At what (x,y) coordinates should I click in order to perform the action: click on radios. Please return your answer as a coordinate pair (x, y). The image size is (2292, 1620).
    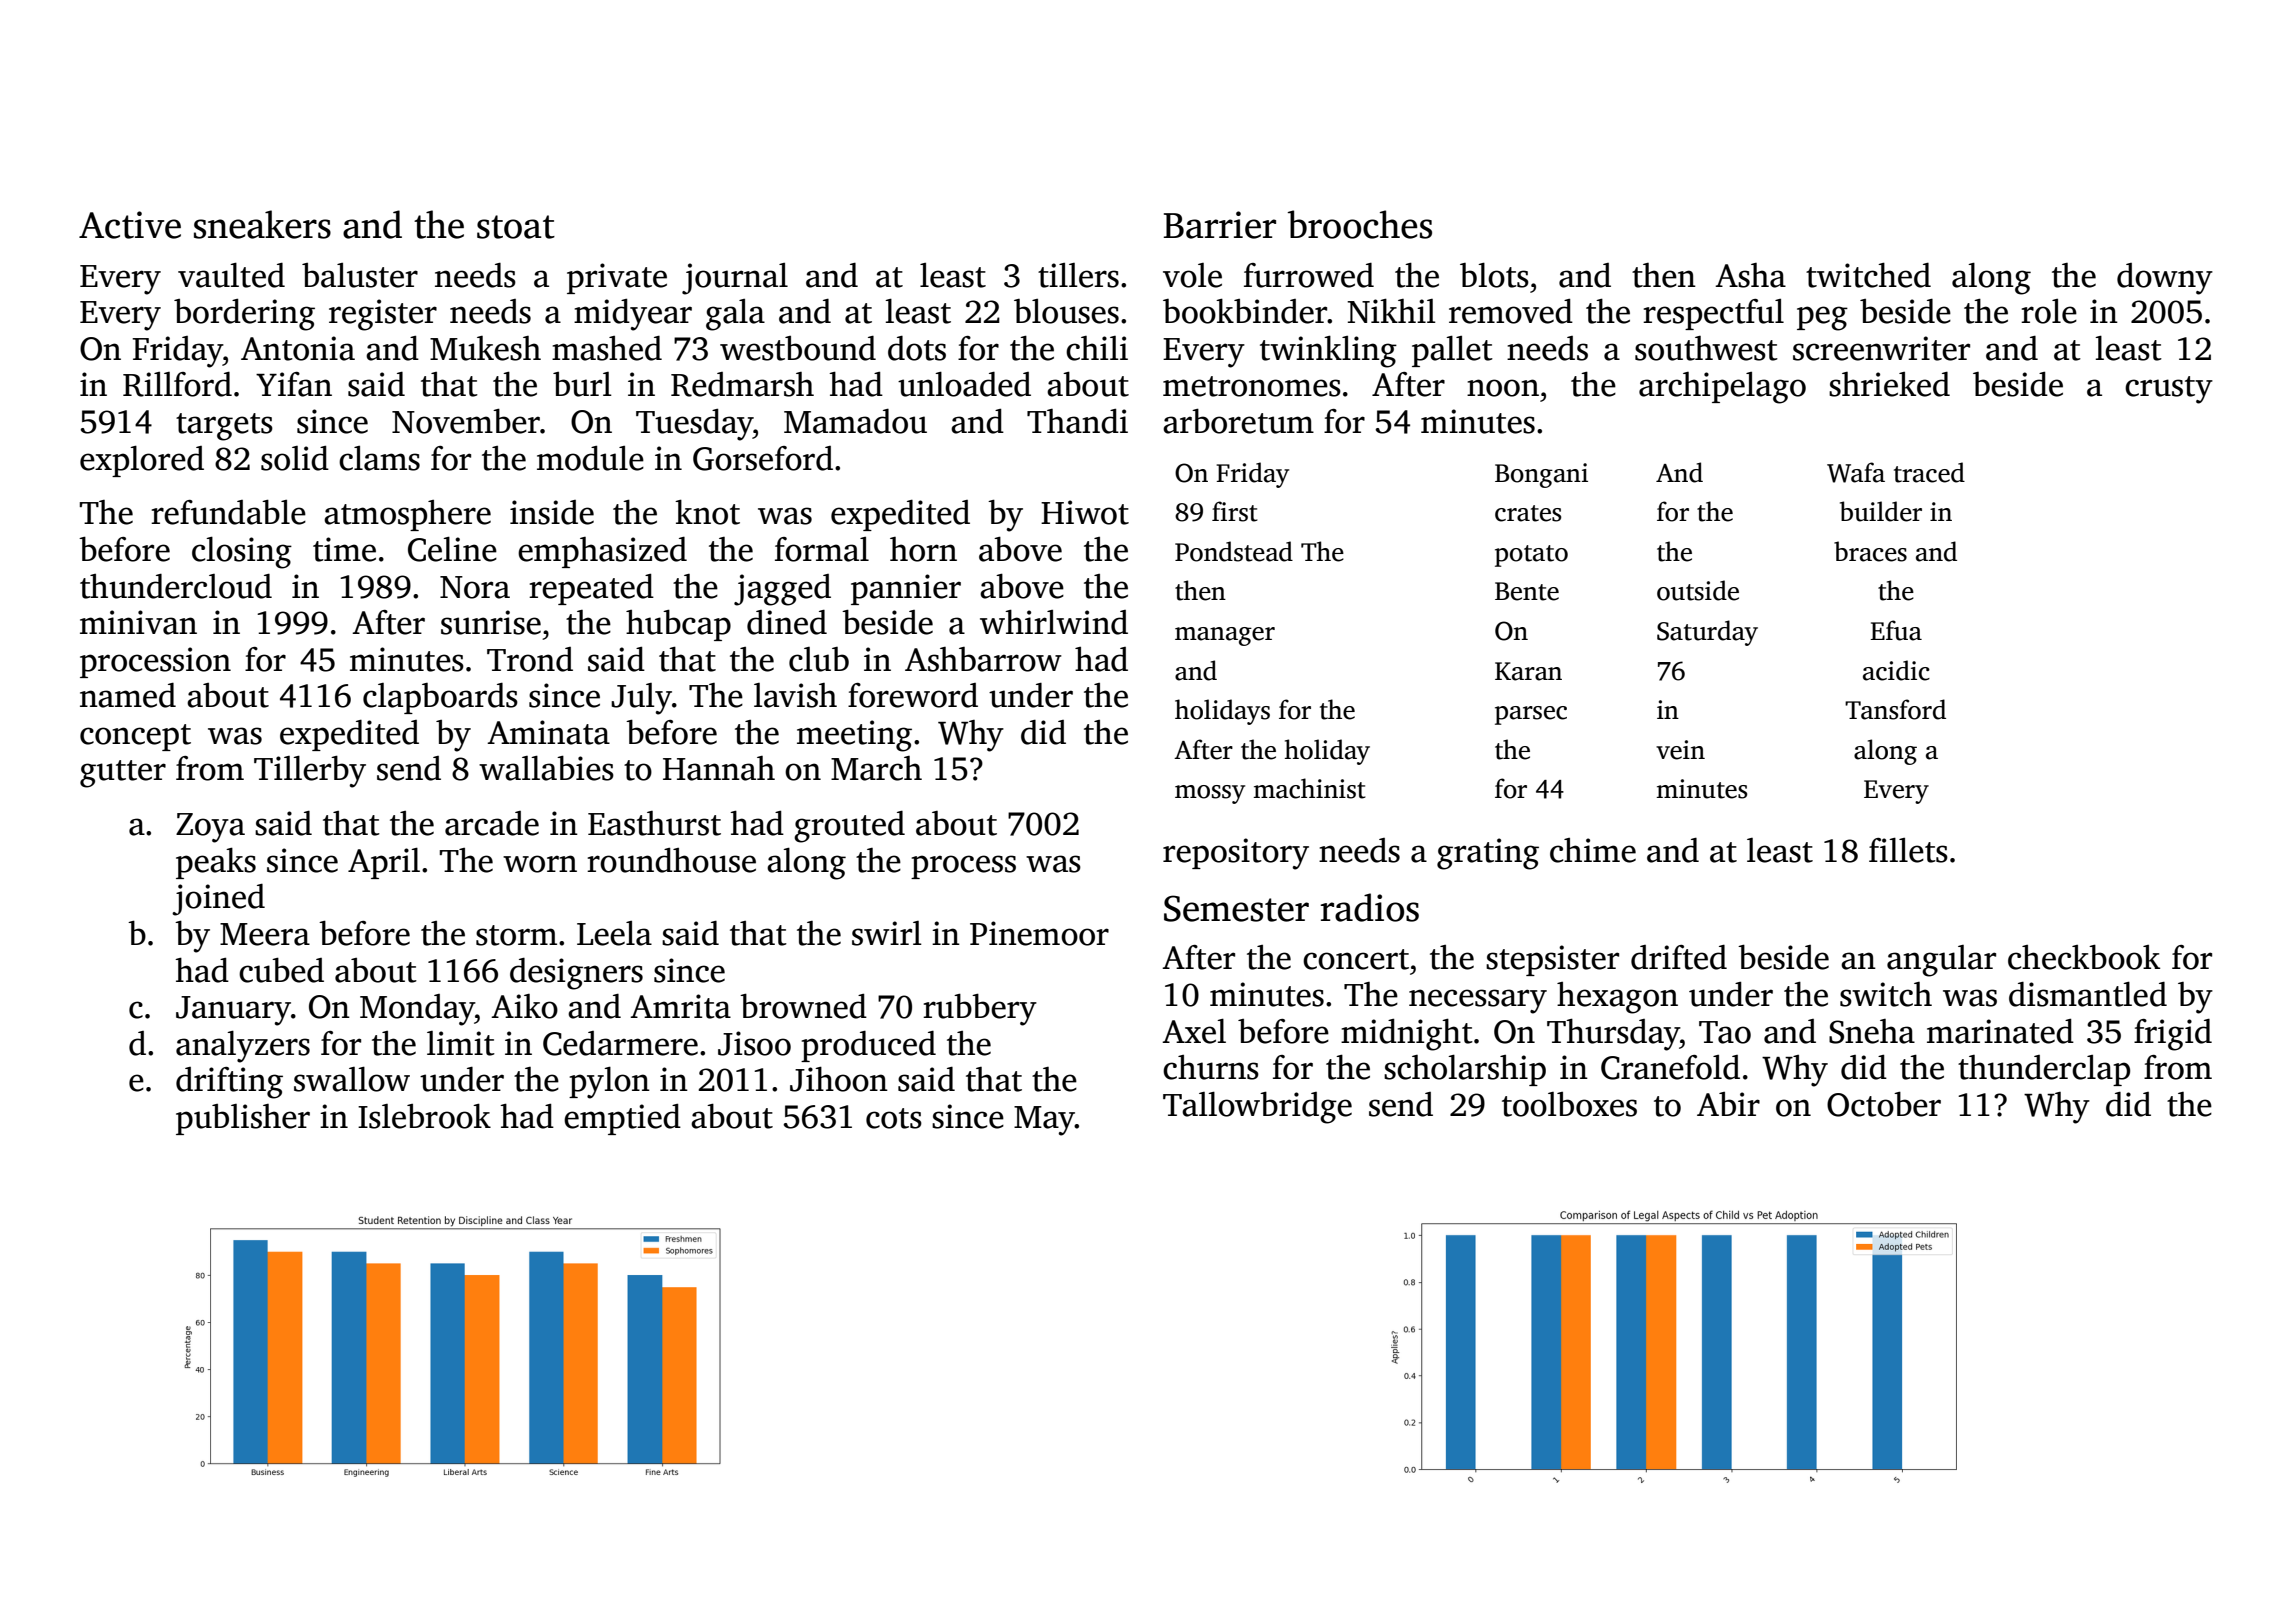
    Looking at the image, I should click on (1369, 907).
